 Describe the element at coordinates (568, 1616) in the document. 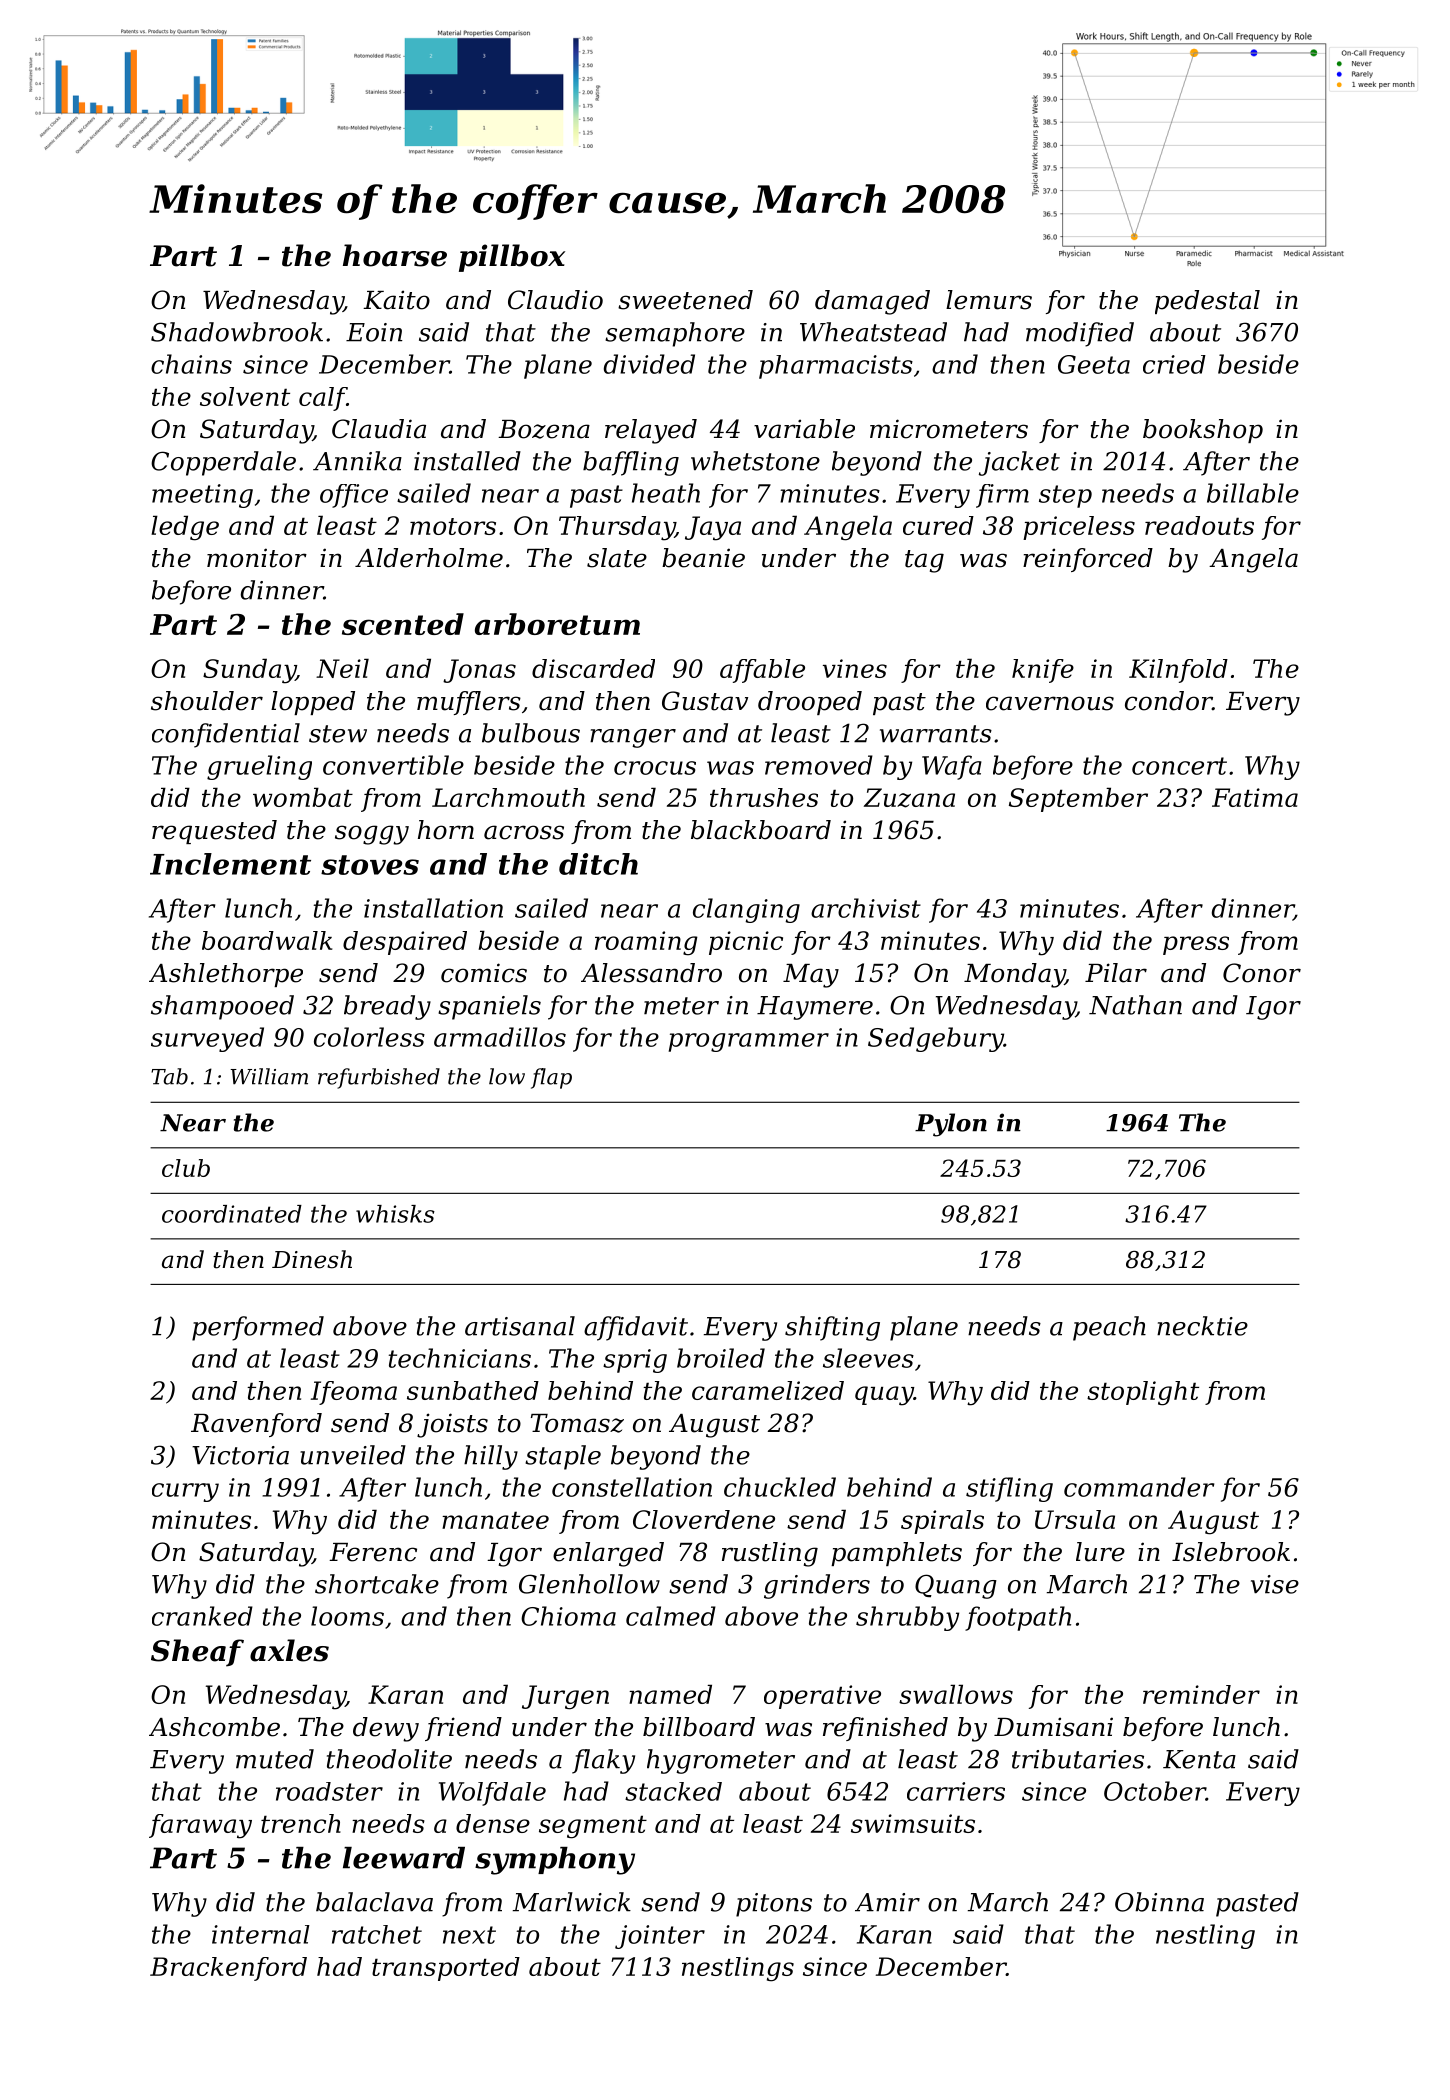

I see `Chioma` at that location.
